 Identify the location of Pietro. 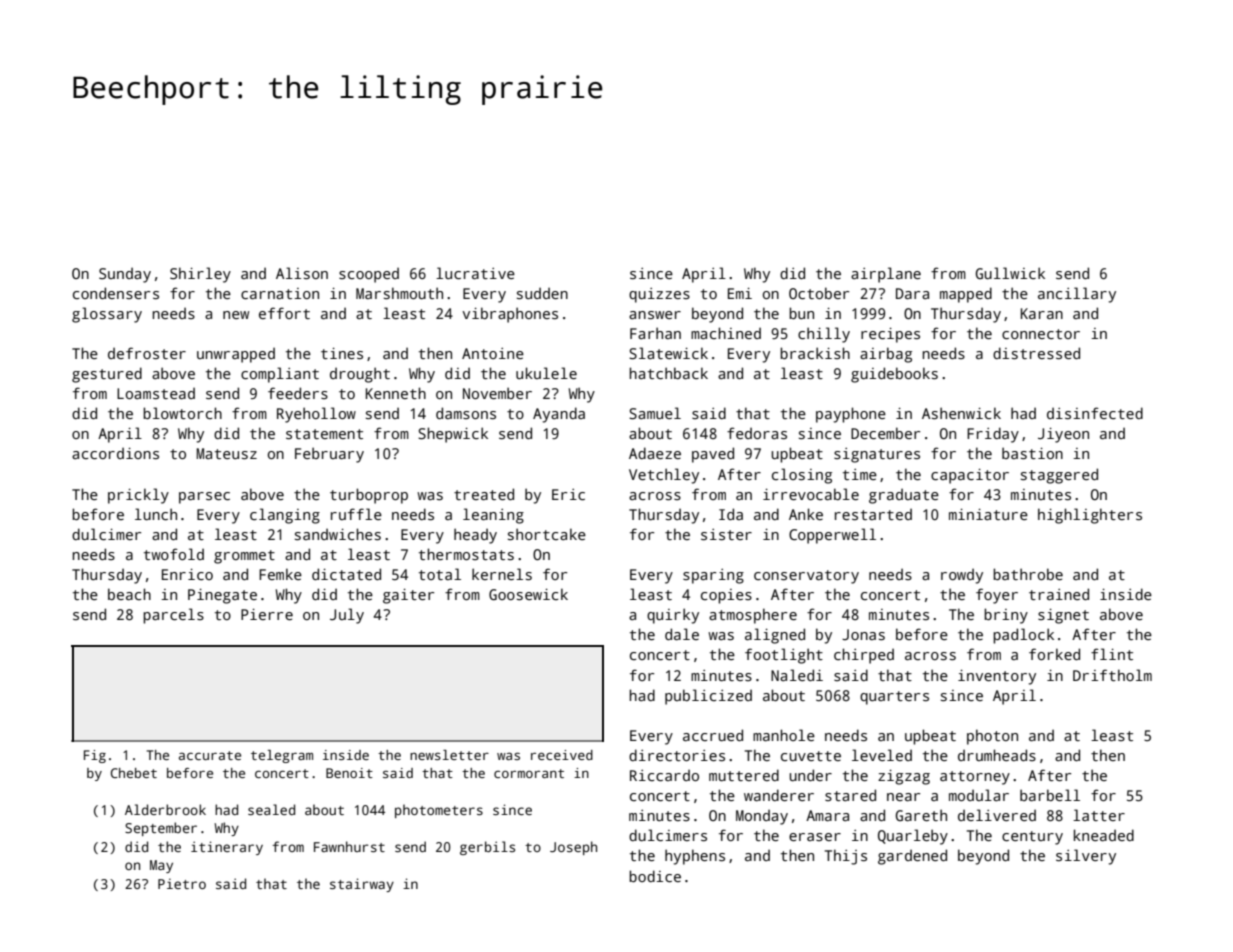
(182, 883).
